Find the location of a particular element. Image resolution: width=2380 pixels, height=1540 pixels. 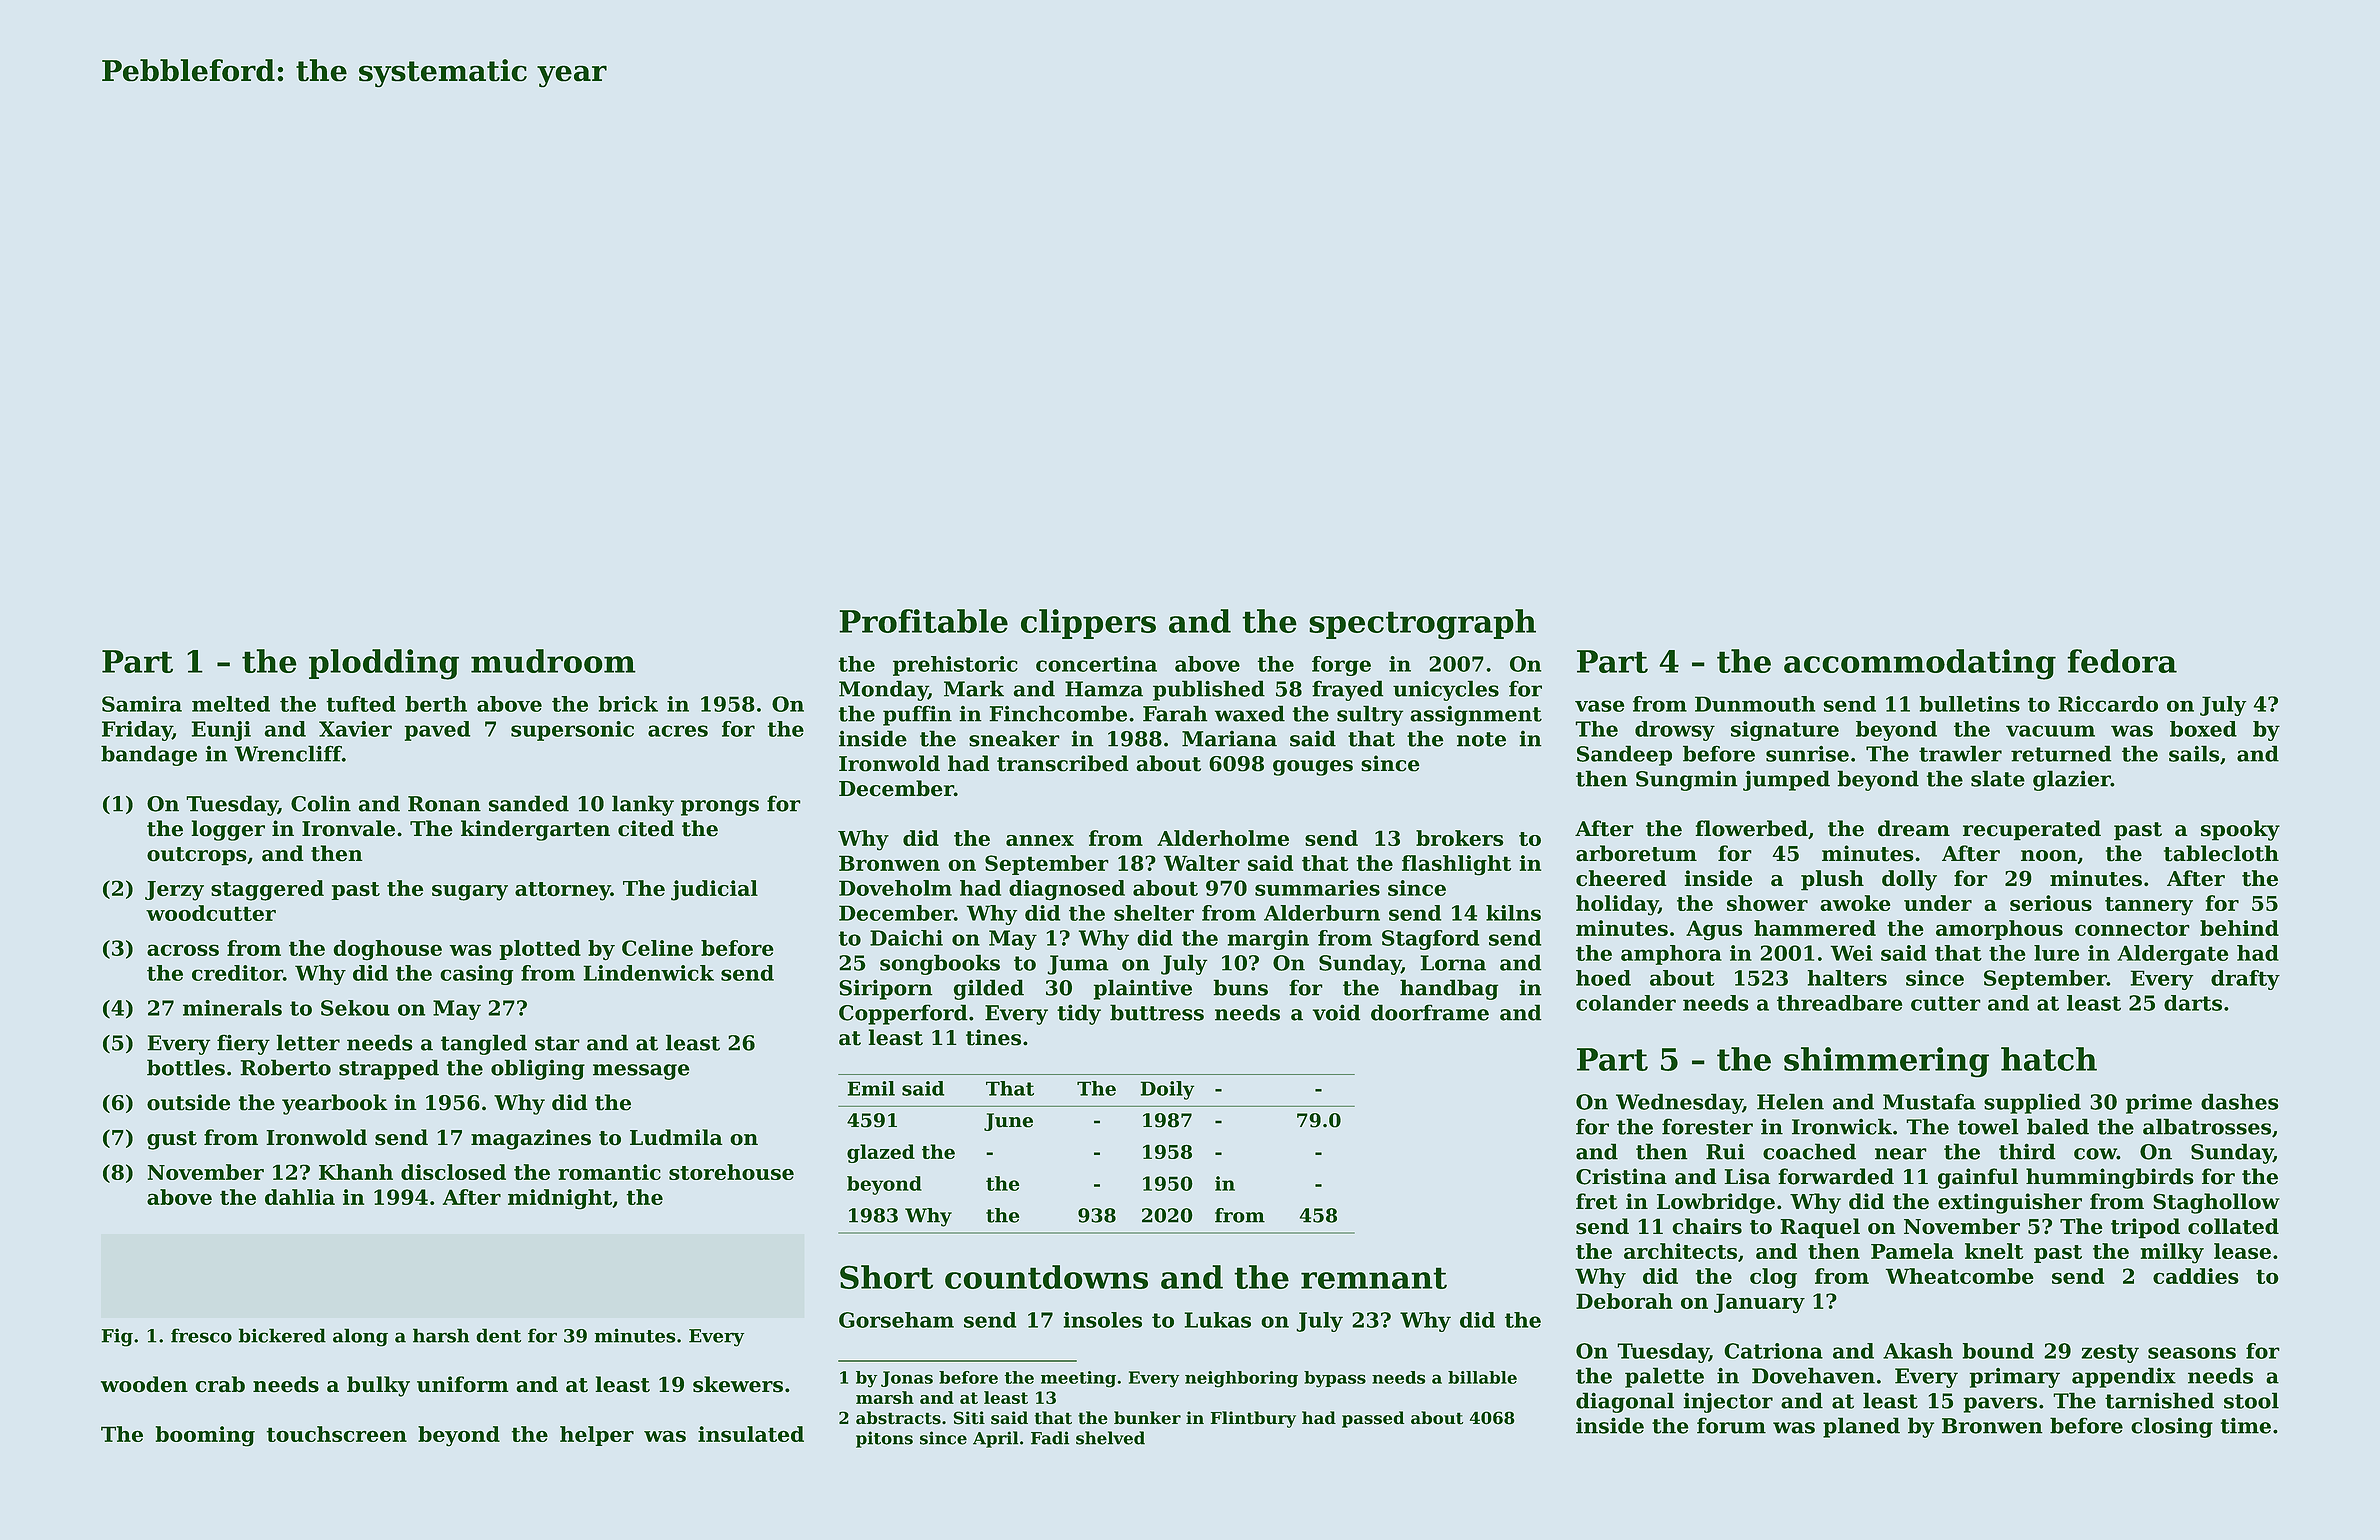

Wrencliff is located at coordinates (288, 753).
